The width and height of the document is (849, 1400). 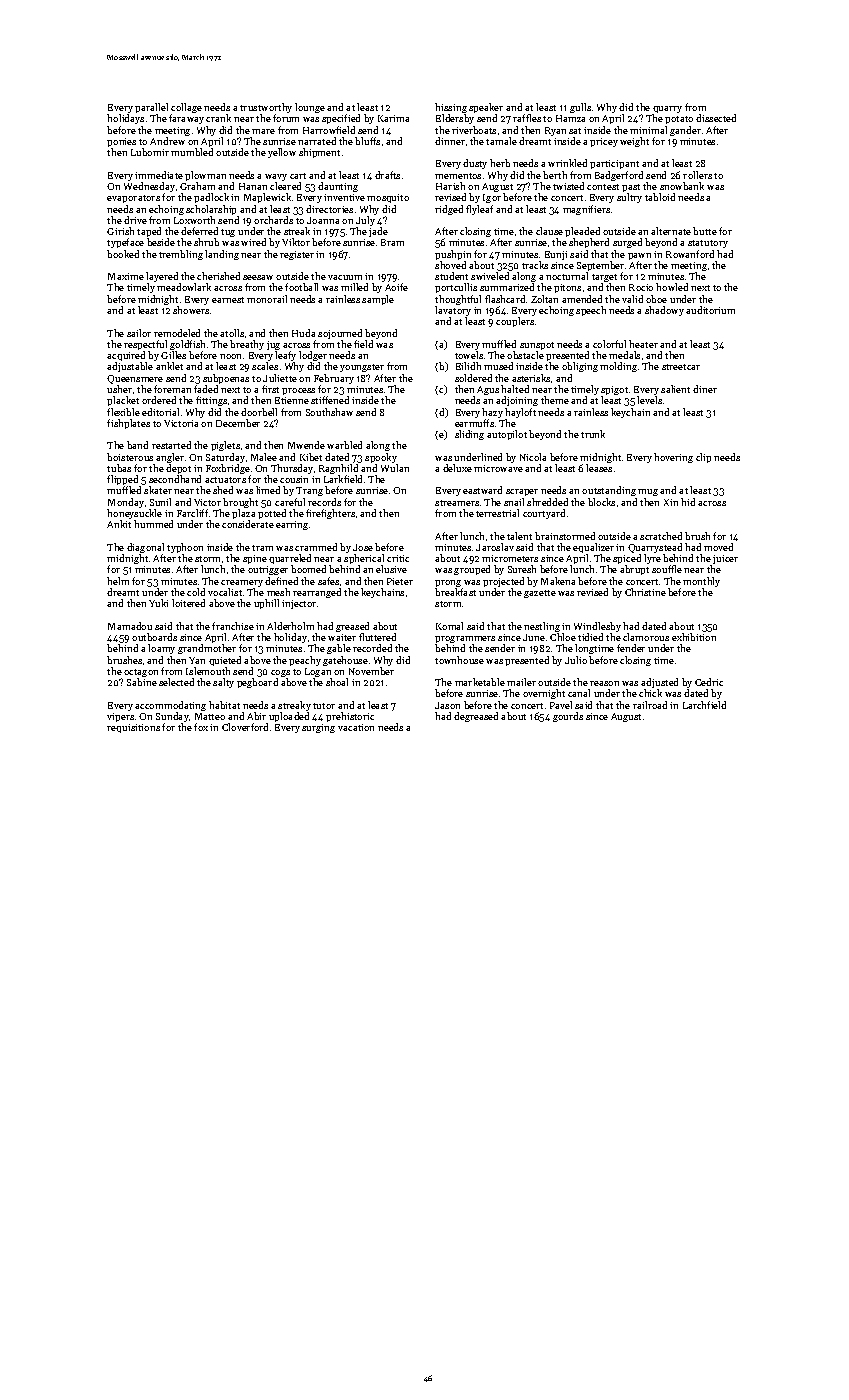 I want to click on evaporators, so click(x=133, y=199).
